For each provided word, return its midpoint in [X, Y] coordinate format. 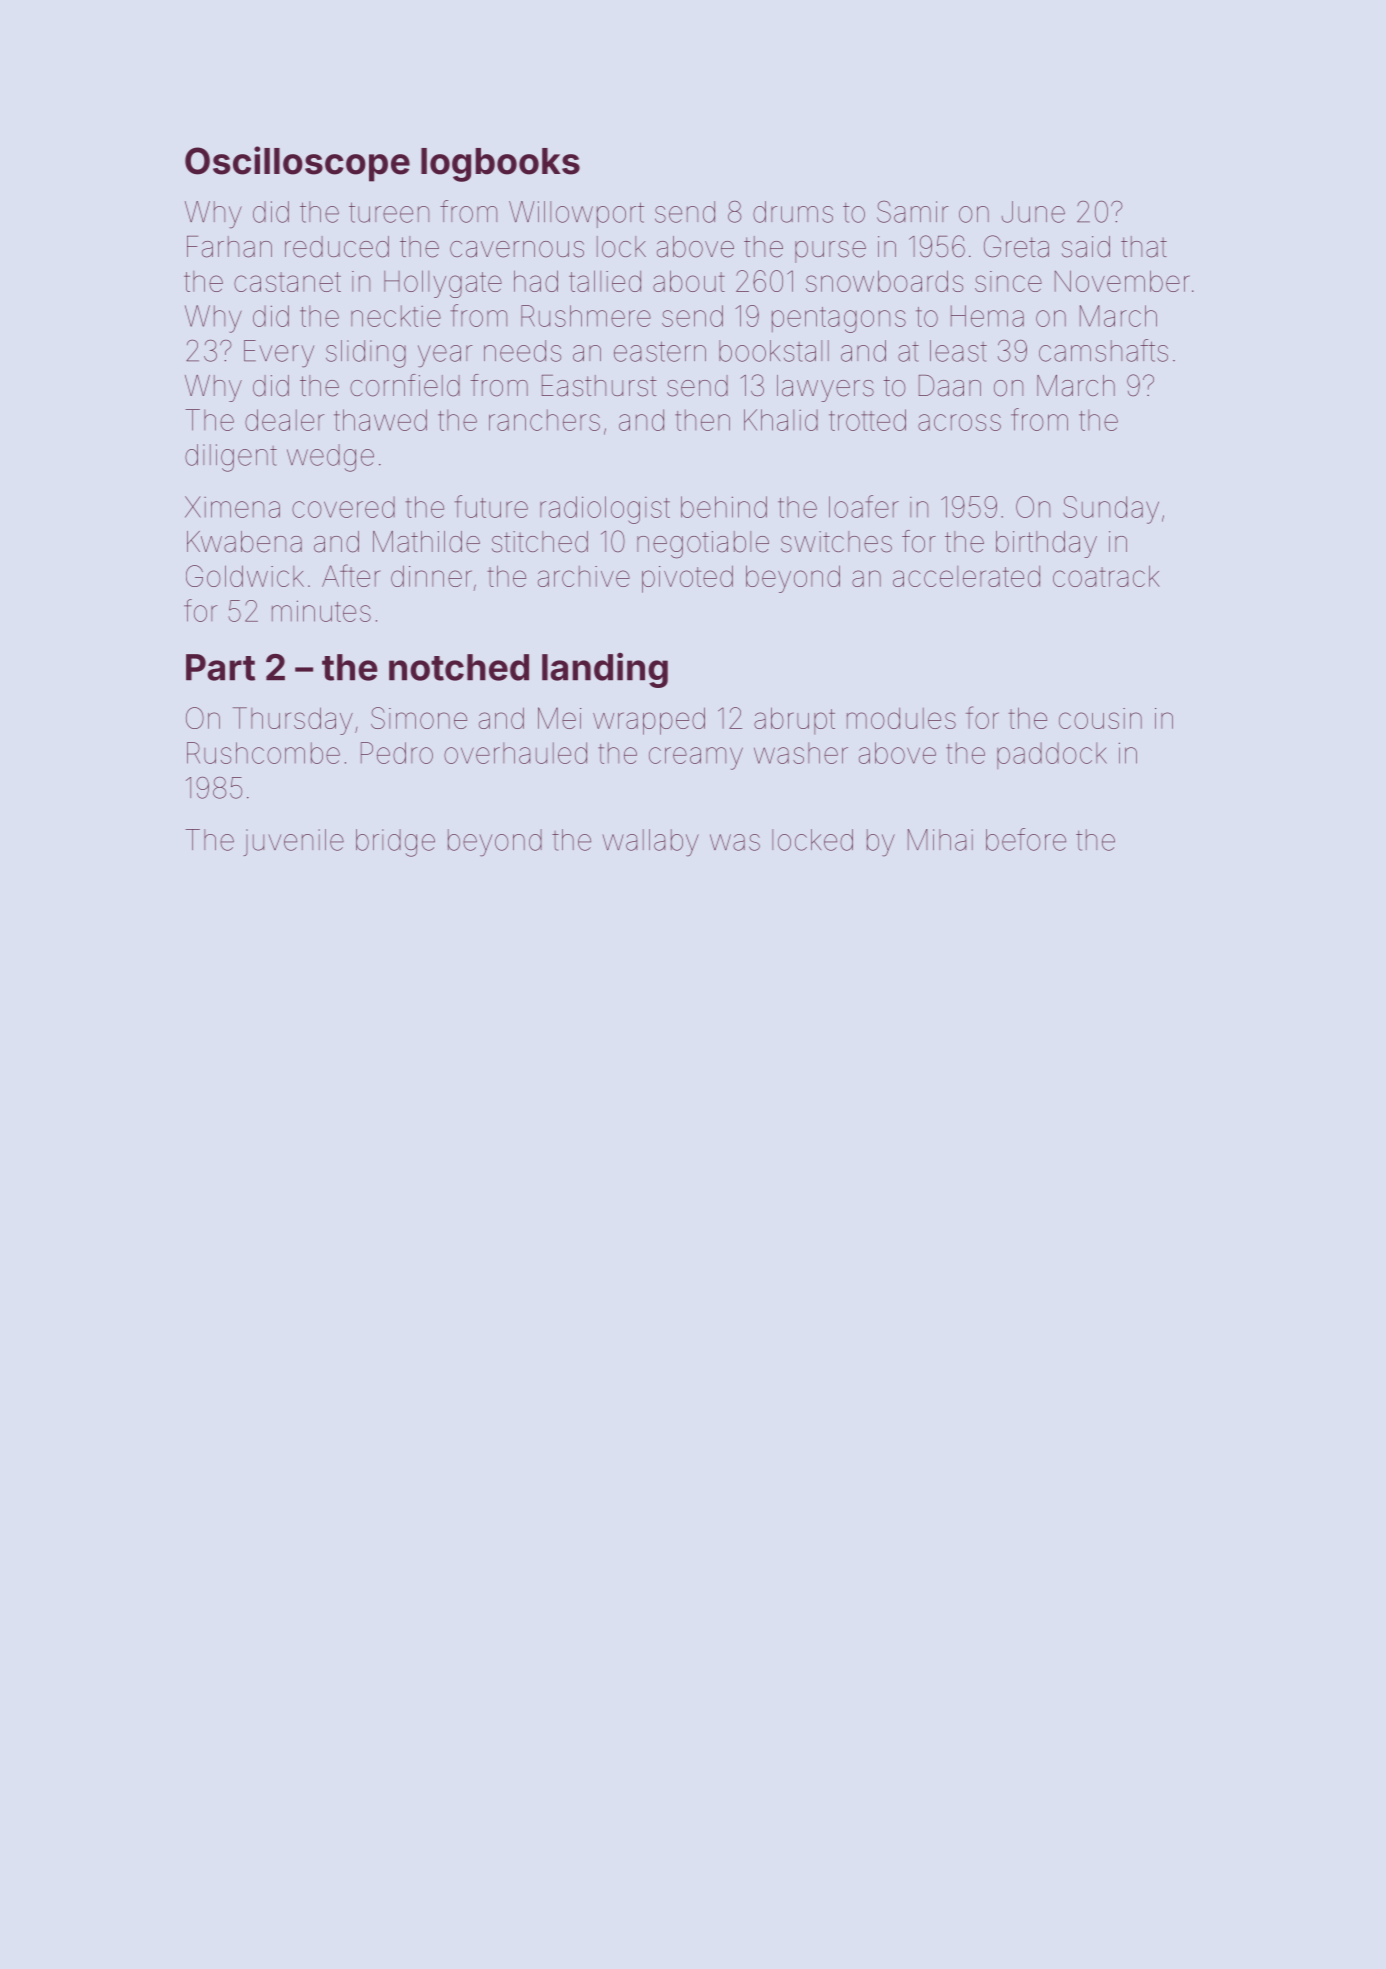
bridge [395, 843]
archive [584, 576]
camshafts [1103, 350]
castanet [287, 282]
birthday [1046, 544]
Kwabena [244, 542]
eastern [660, 351]
